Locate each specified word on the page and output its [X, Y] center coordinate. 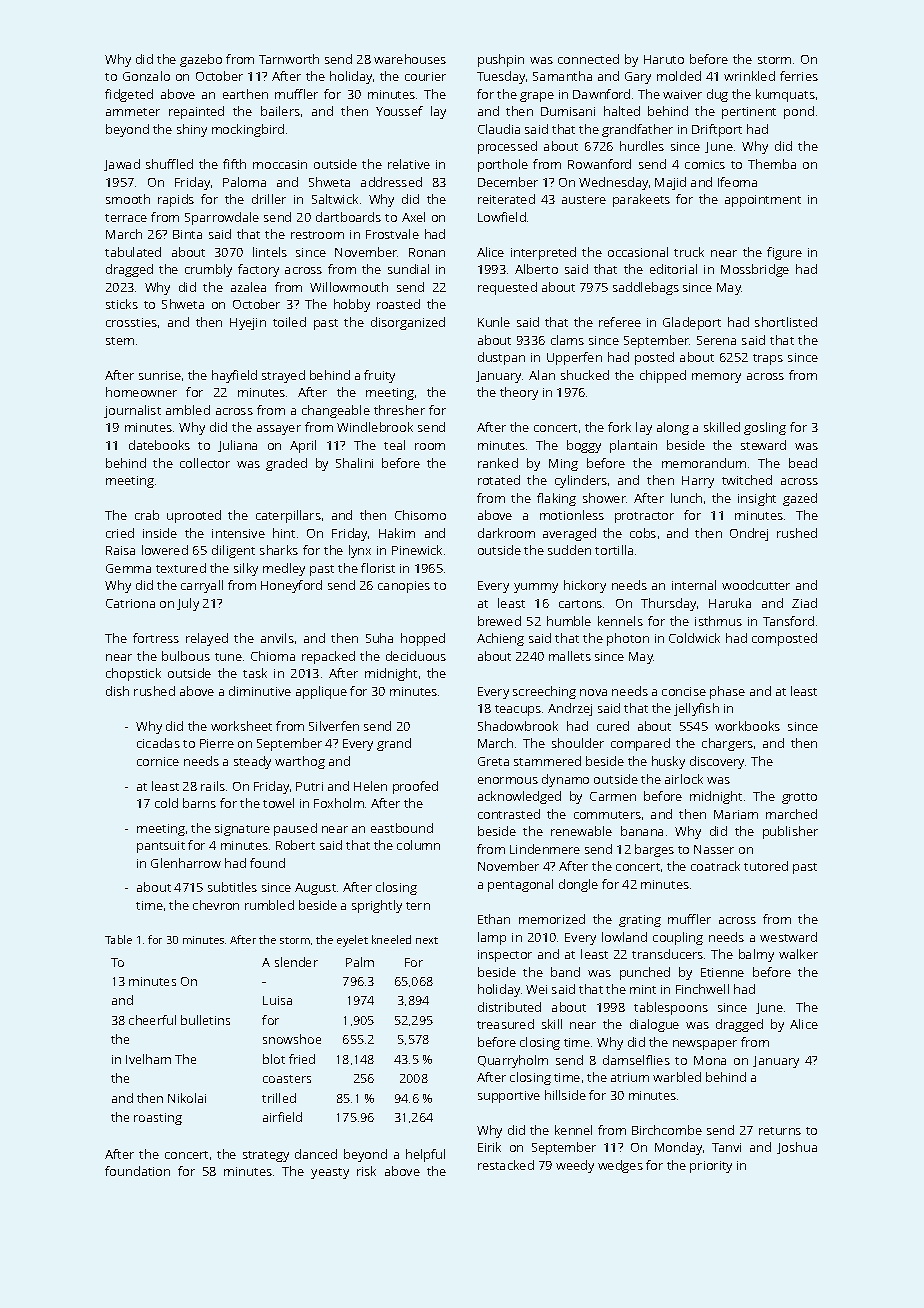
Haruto [664, 59]
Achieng [500, 639]
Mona [710, 1060]
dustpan [501, 358]
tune [228, 657]
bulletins [205, 1020]
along [673, 428]
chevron [216, 905]
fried [302, 1059]
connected [588, 59]
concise [684, 691]
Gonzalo [146, 76]
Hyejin [248, 324]
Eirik [489, 1147]
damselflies [636, 1060]
